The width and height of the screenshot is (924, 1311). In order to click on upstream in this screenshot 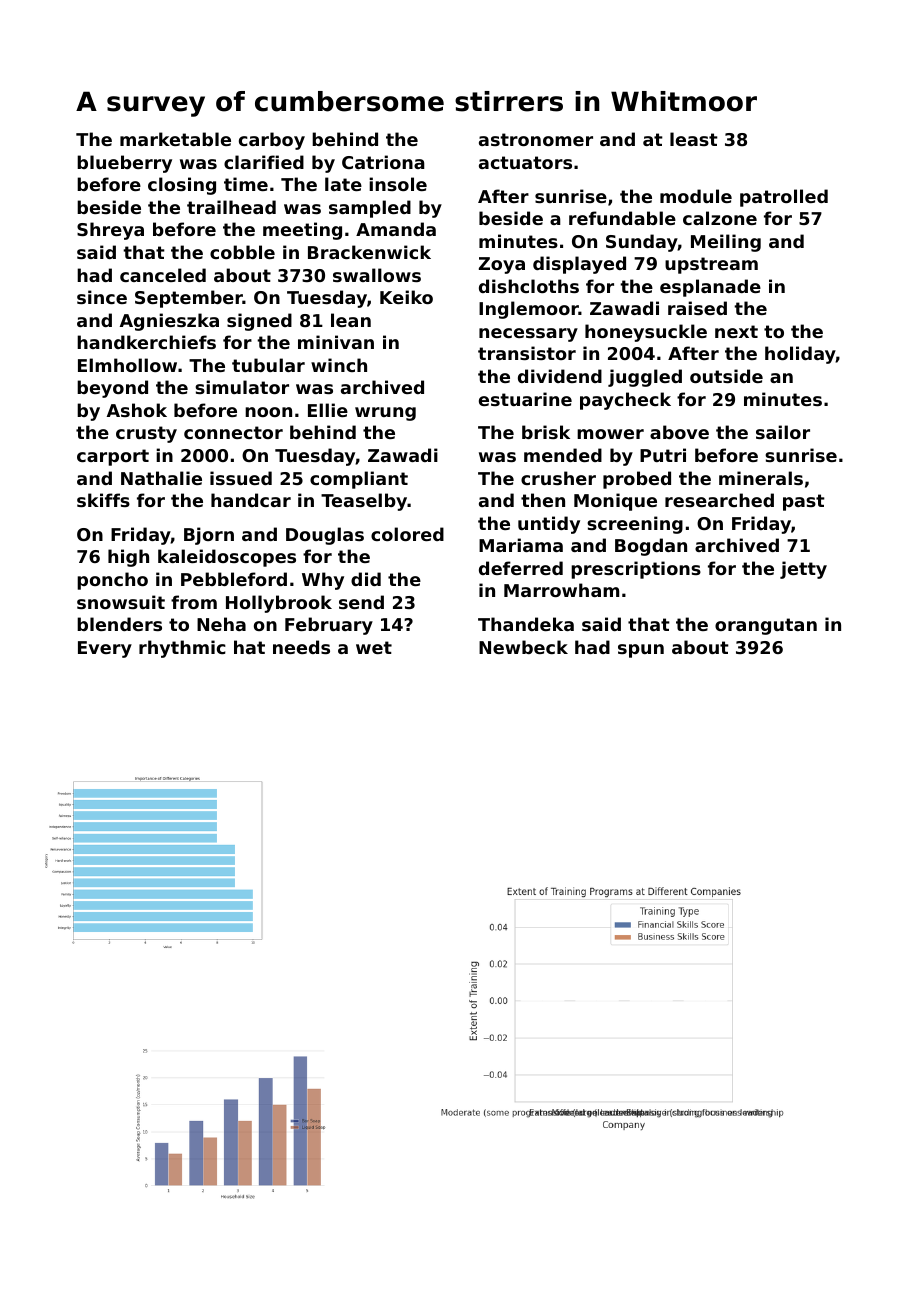, I will do `click(711, 265)`.
